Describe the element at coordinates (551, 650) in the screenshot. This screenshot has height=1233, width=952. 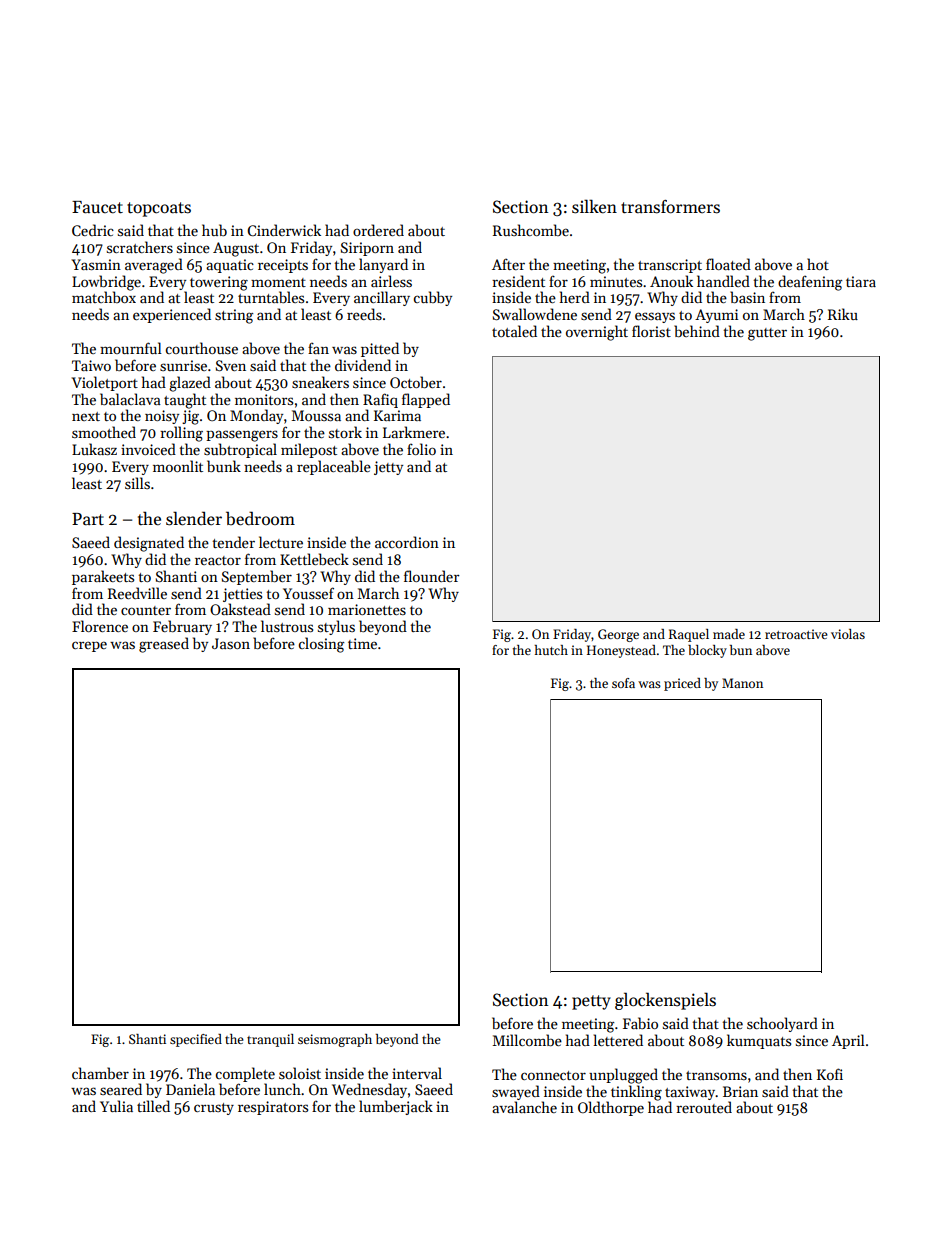
I see `hutch` at that location.
